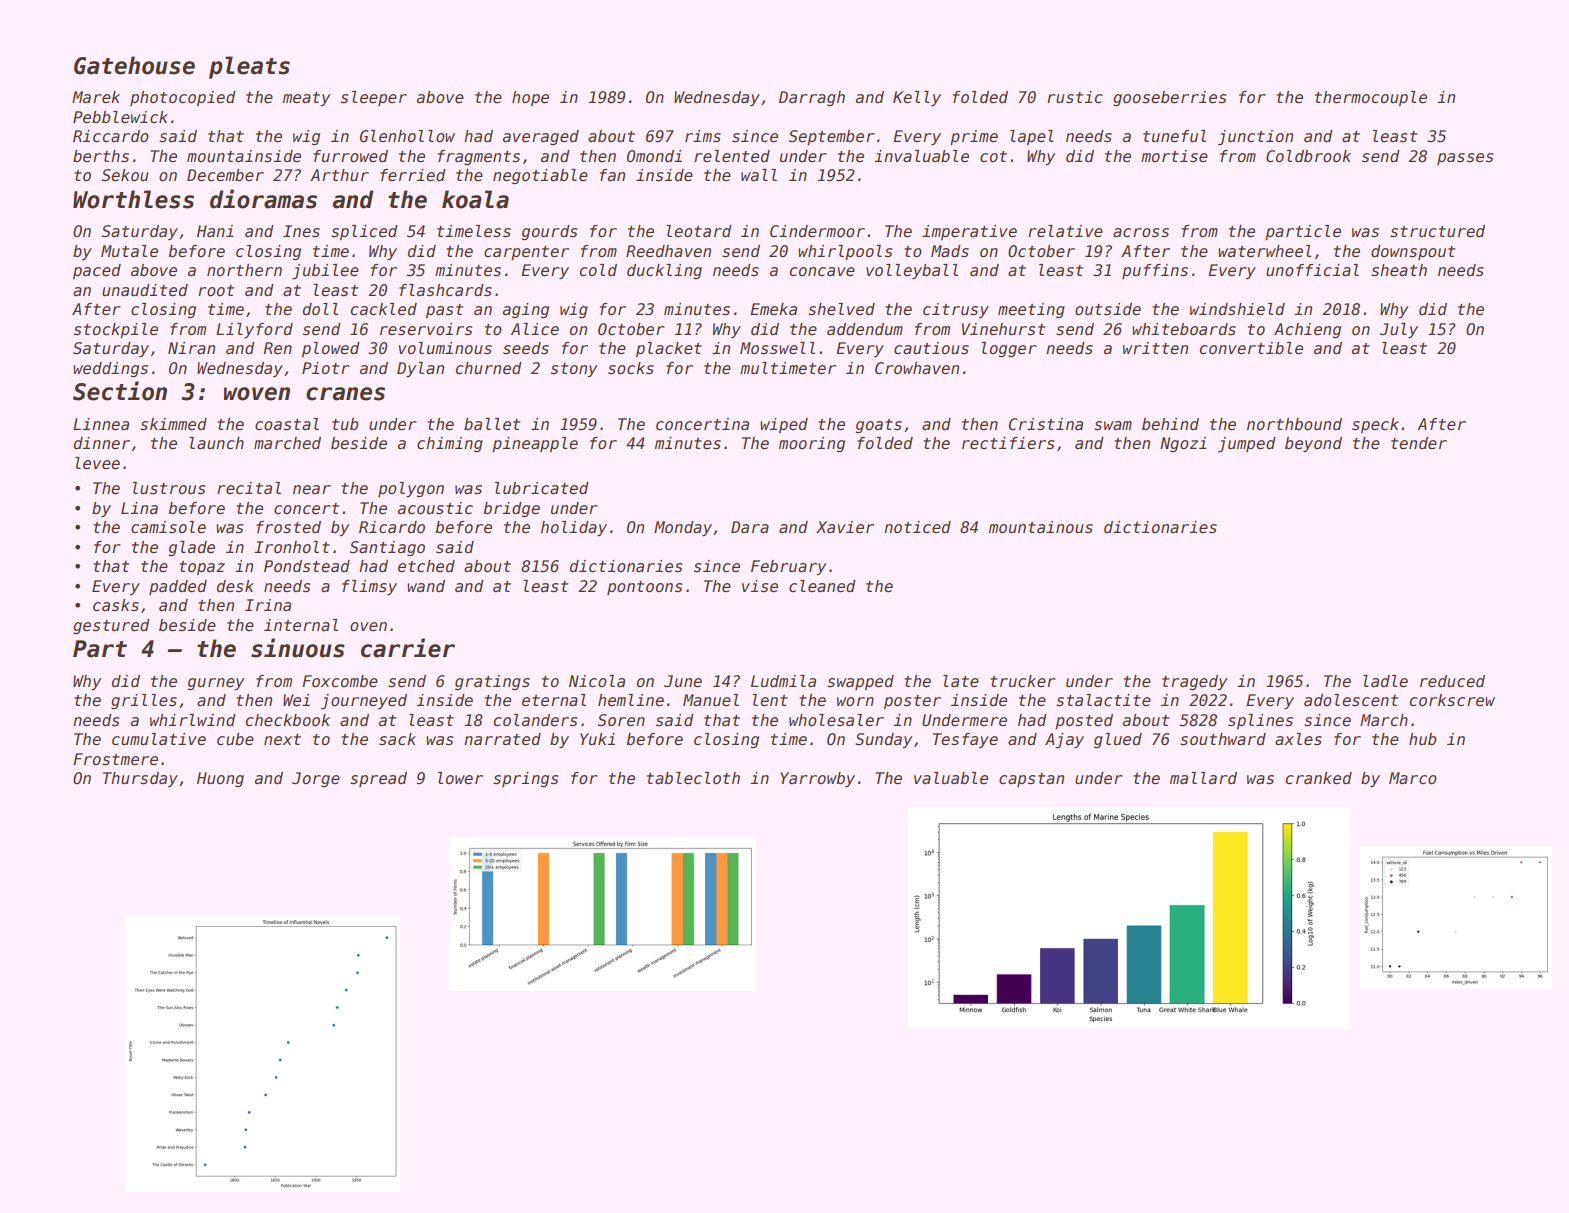 The width and height of the screenshot is (1569, 1213). I want to click on Darragh, so click(812, 98).
